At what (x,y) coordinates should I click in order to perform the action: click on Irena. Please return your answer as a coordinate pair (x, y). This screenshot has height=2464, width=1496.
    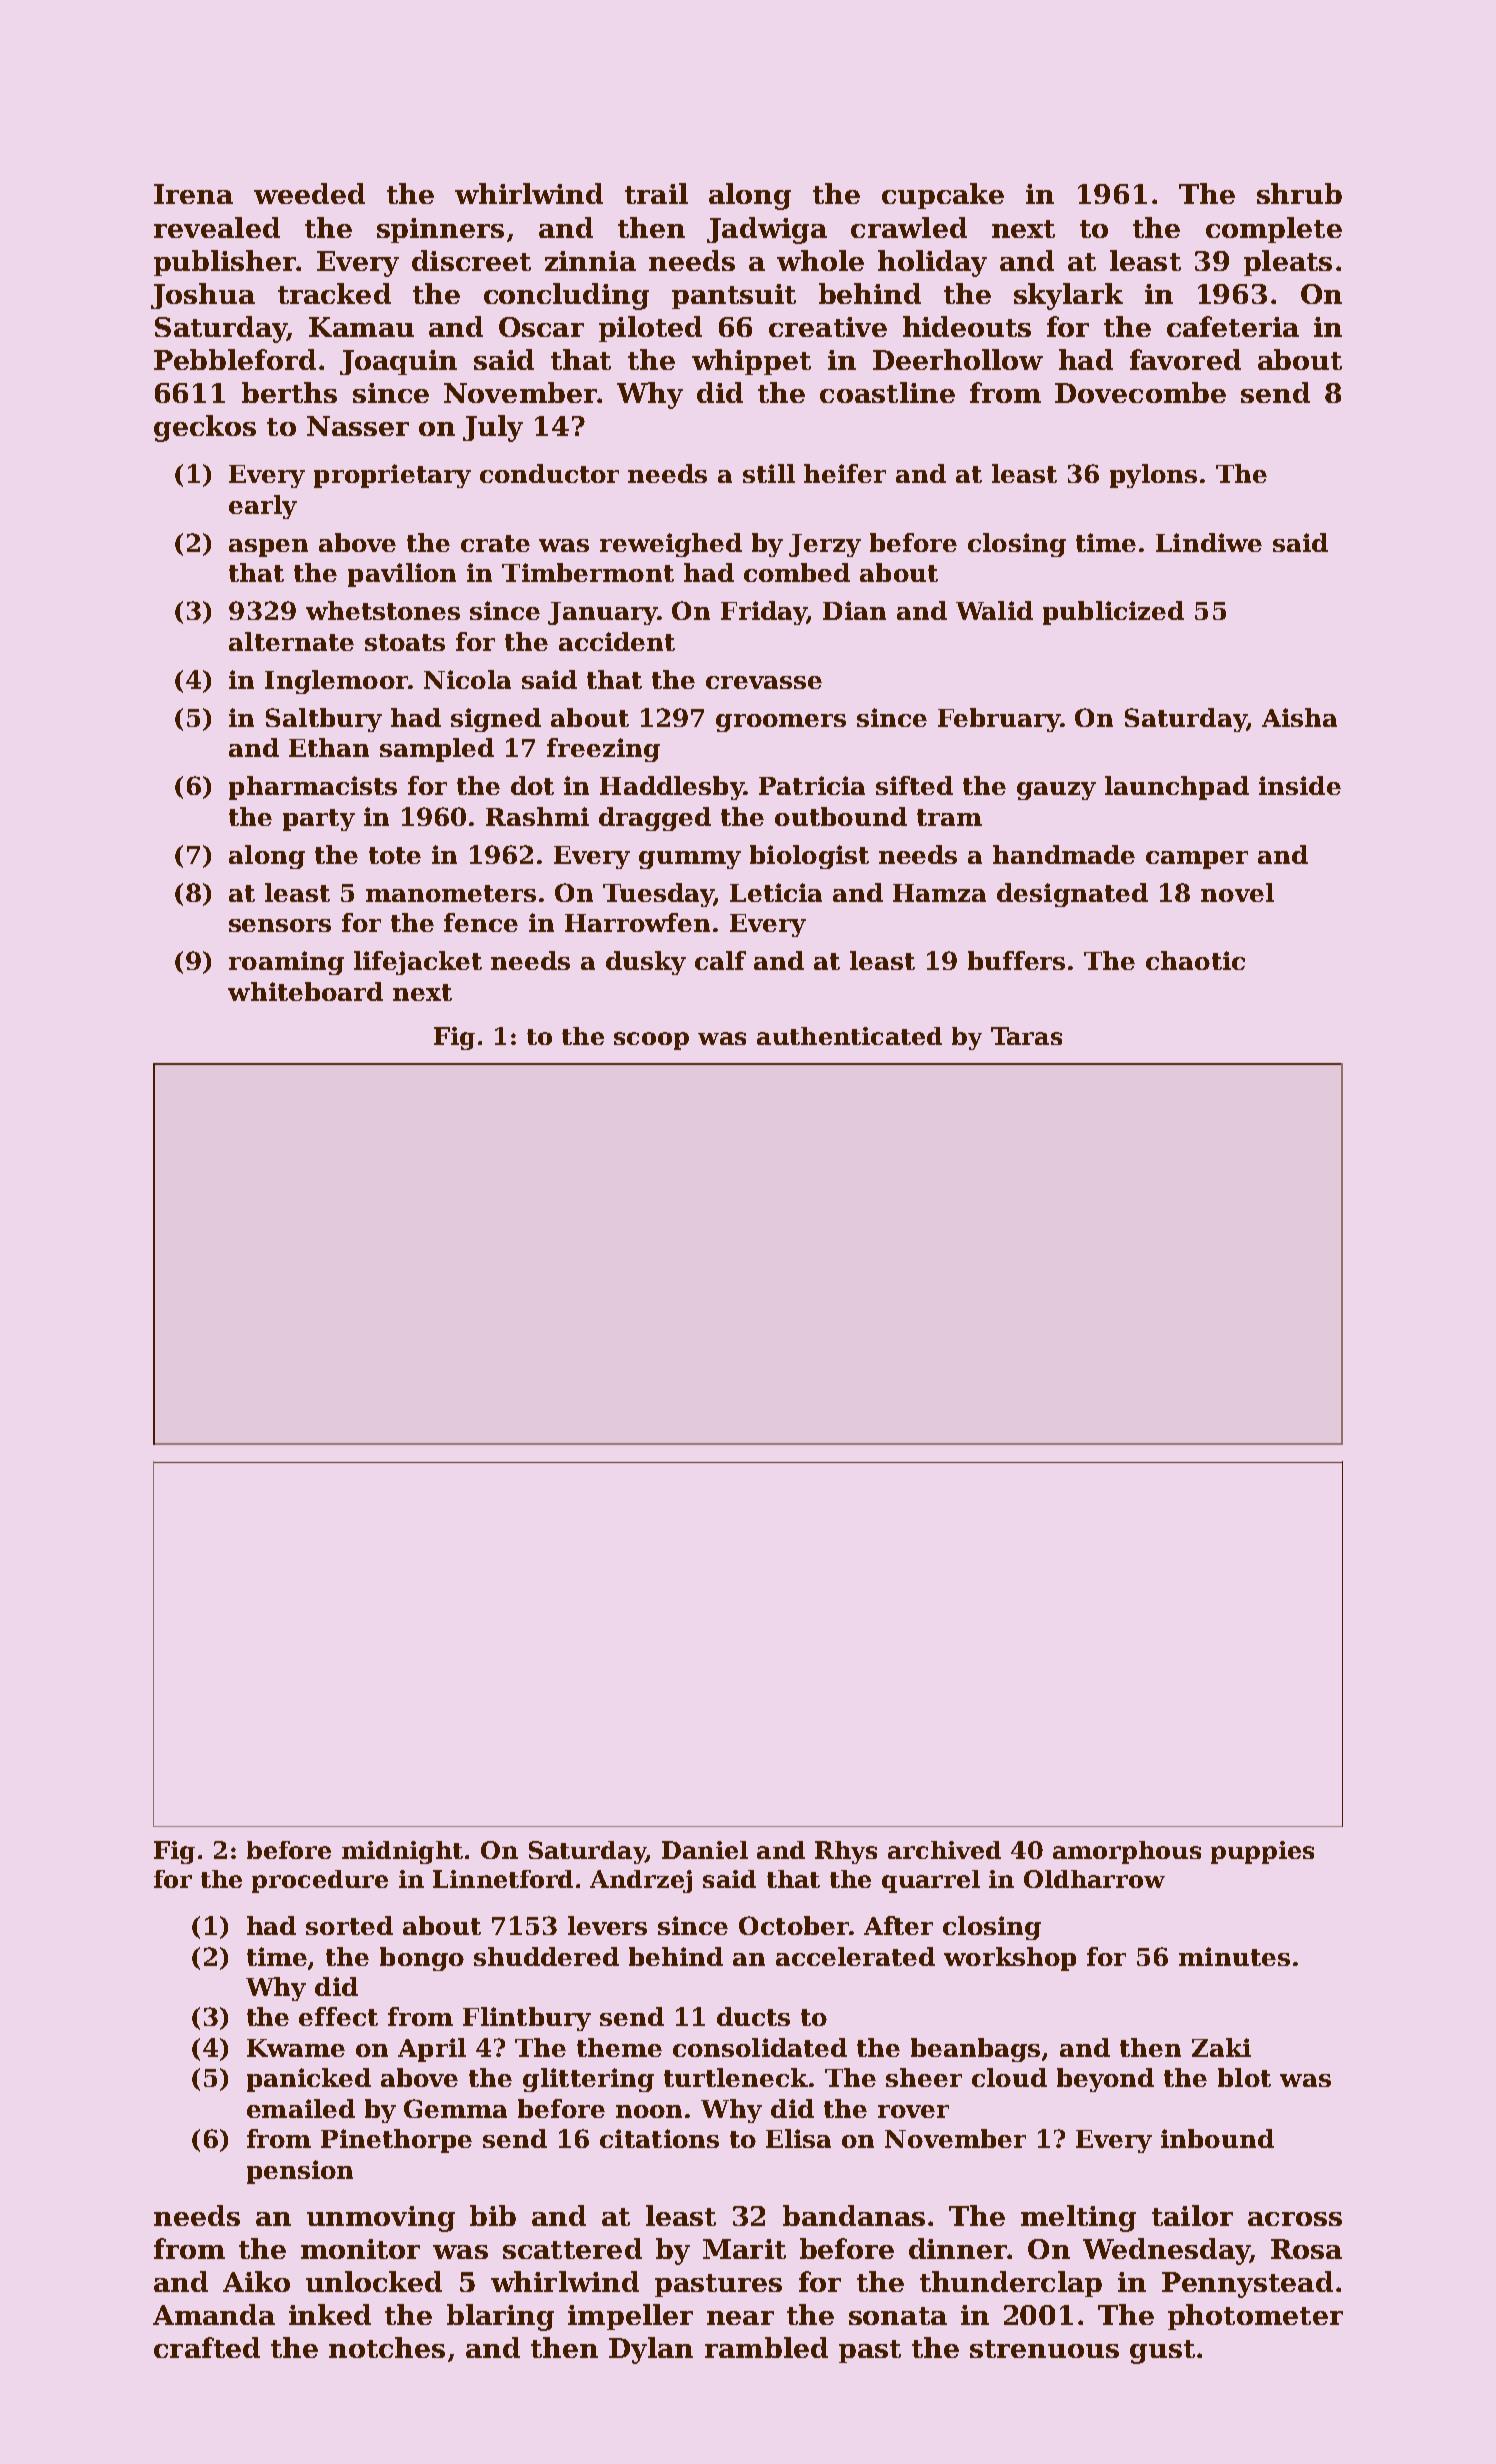
    Looking at the image, I should click on (193, 194).
